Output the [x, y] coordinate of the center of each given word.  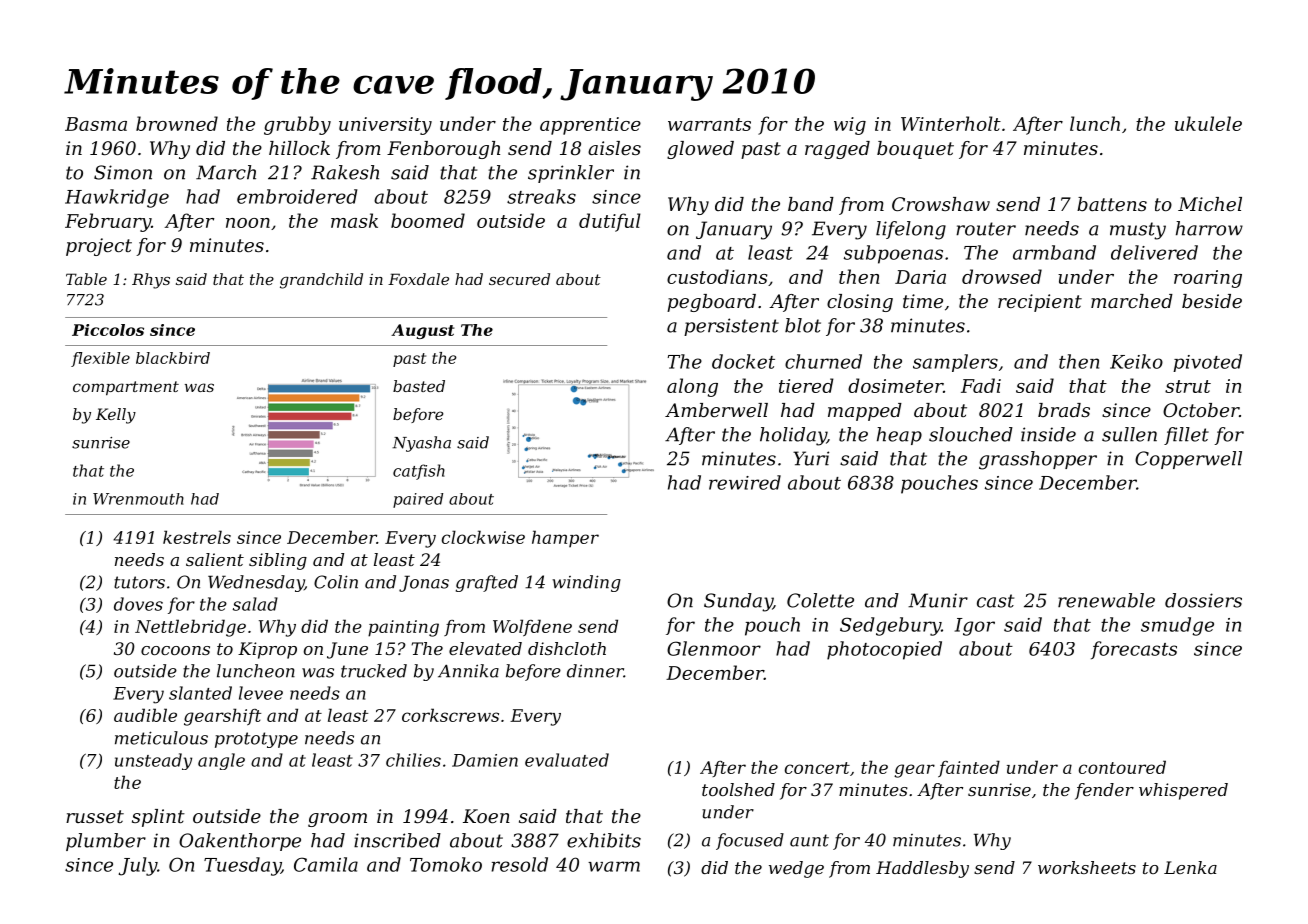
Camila [326, 864]
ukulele [1208, 123]
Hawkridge [117, 198]
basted [419, 386]
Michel [1210, 204]
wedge [796, 869]
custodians [717, 276]
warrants [709, 124]
